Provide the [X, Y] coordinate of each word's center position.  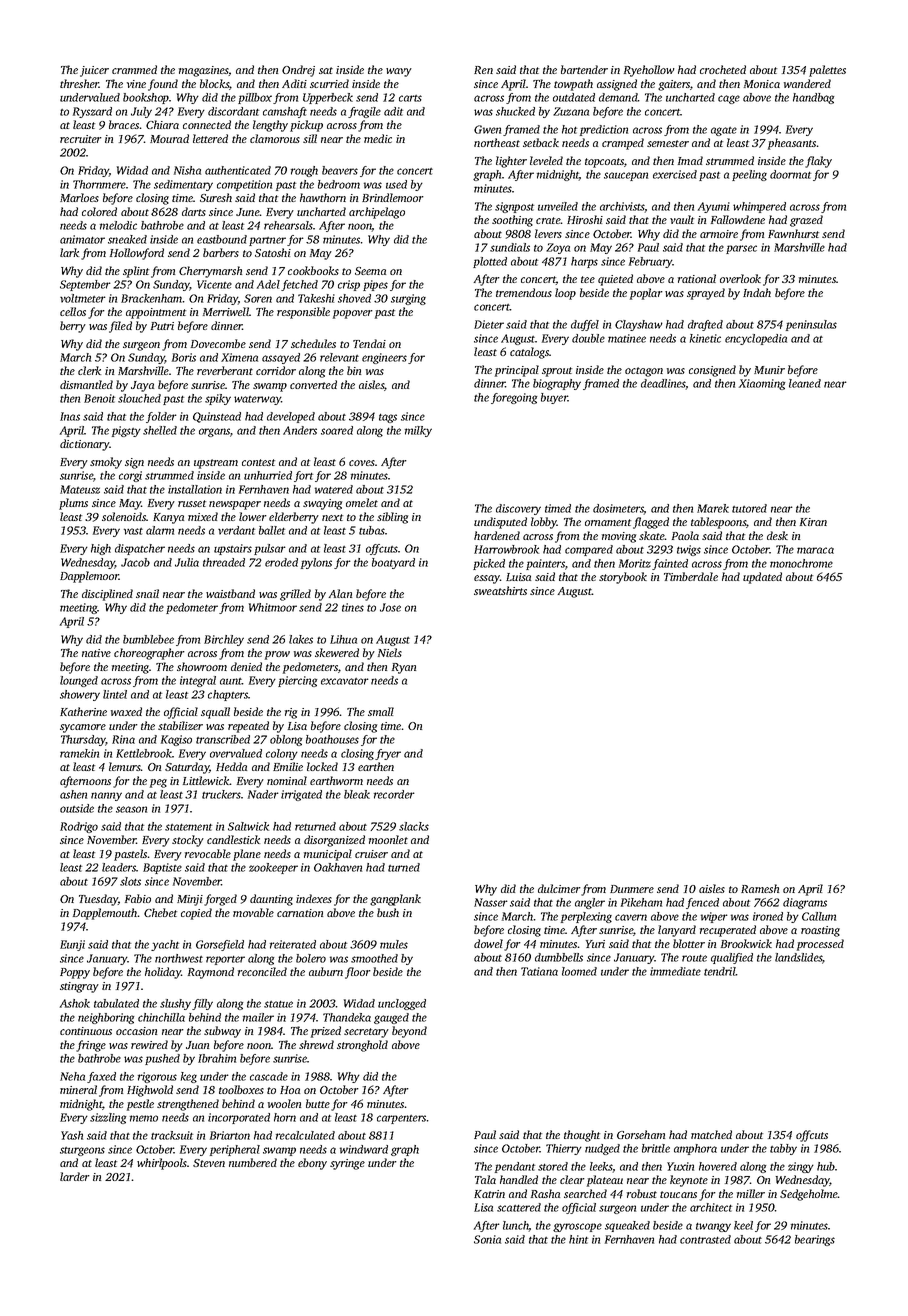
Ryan [404, 668]
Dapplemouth [105, 914]
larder [75, 1176]
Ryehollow [649, 71]
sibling [392, 518]
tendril [720, 971]
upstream [216, 464]
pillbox [255, 98]
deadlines [663, 384]
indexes [314, 898]
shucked [515, 111]
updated [762, 578]
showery [80, 695]
